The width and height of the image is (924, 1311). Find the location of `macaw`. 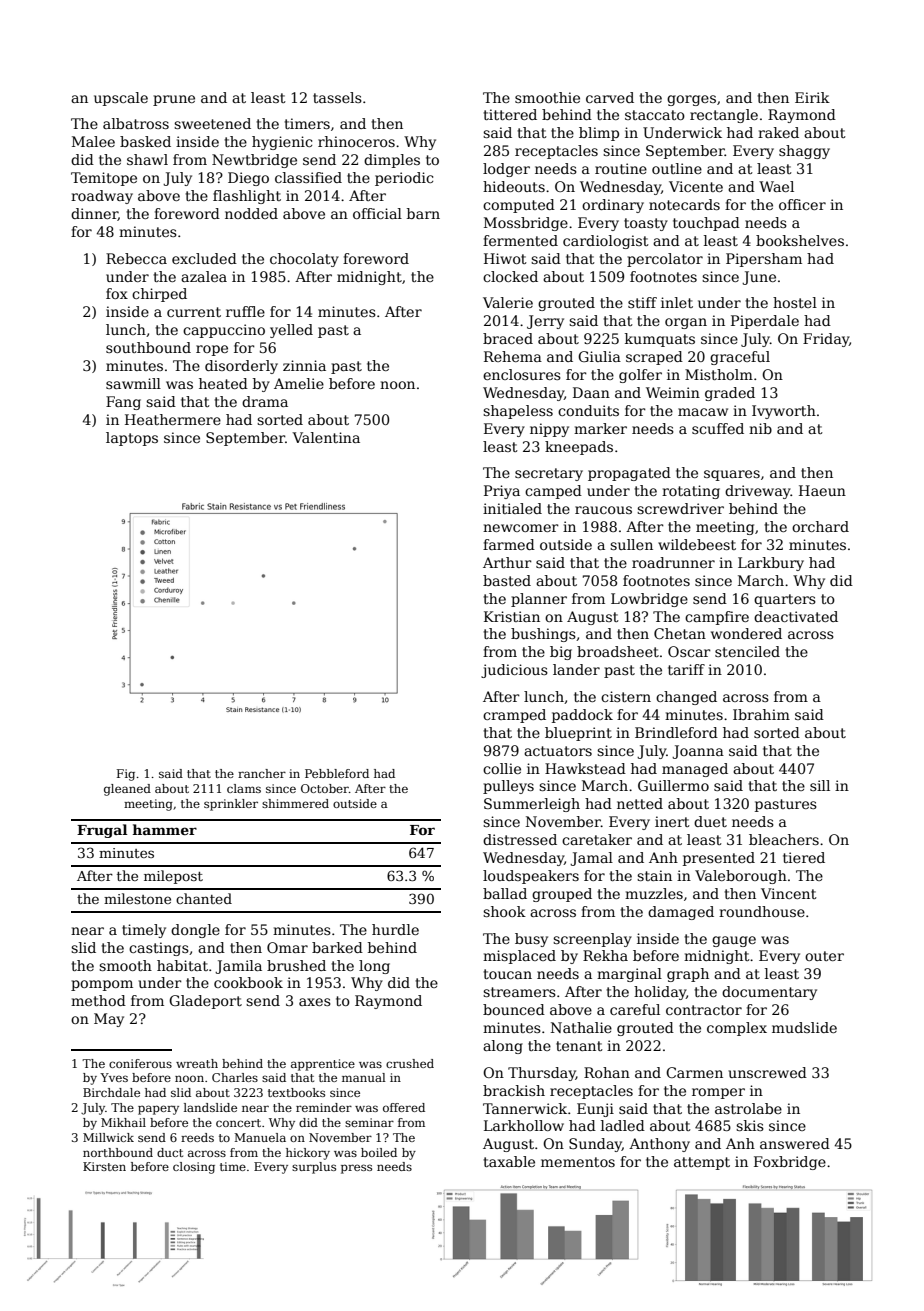

macaw is located at coordinates (703, 412).
